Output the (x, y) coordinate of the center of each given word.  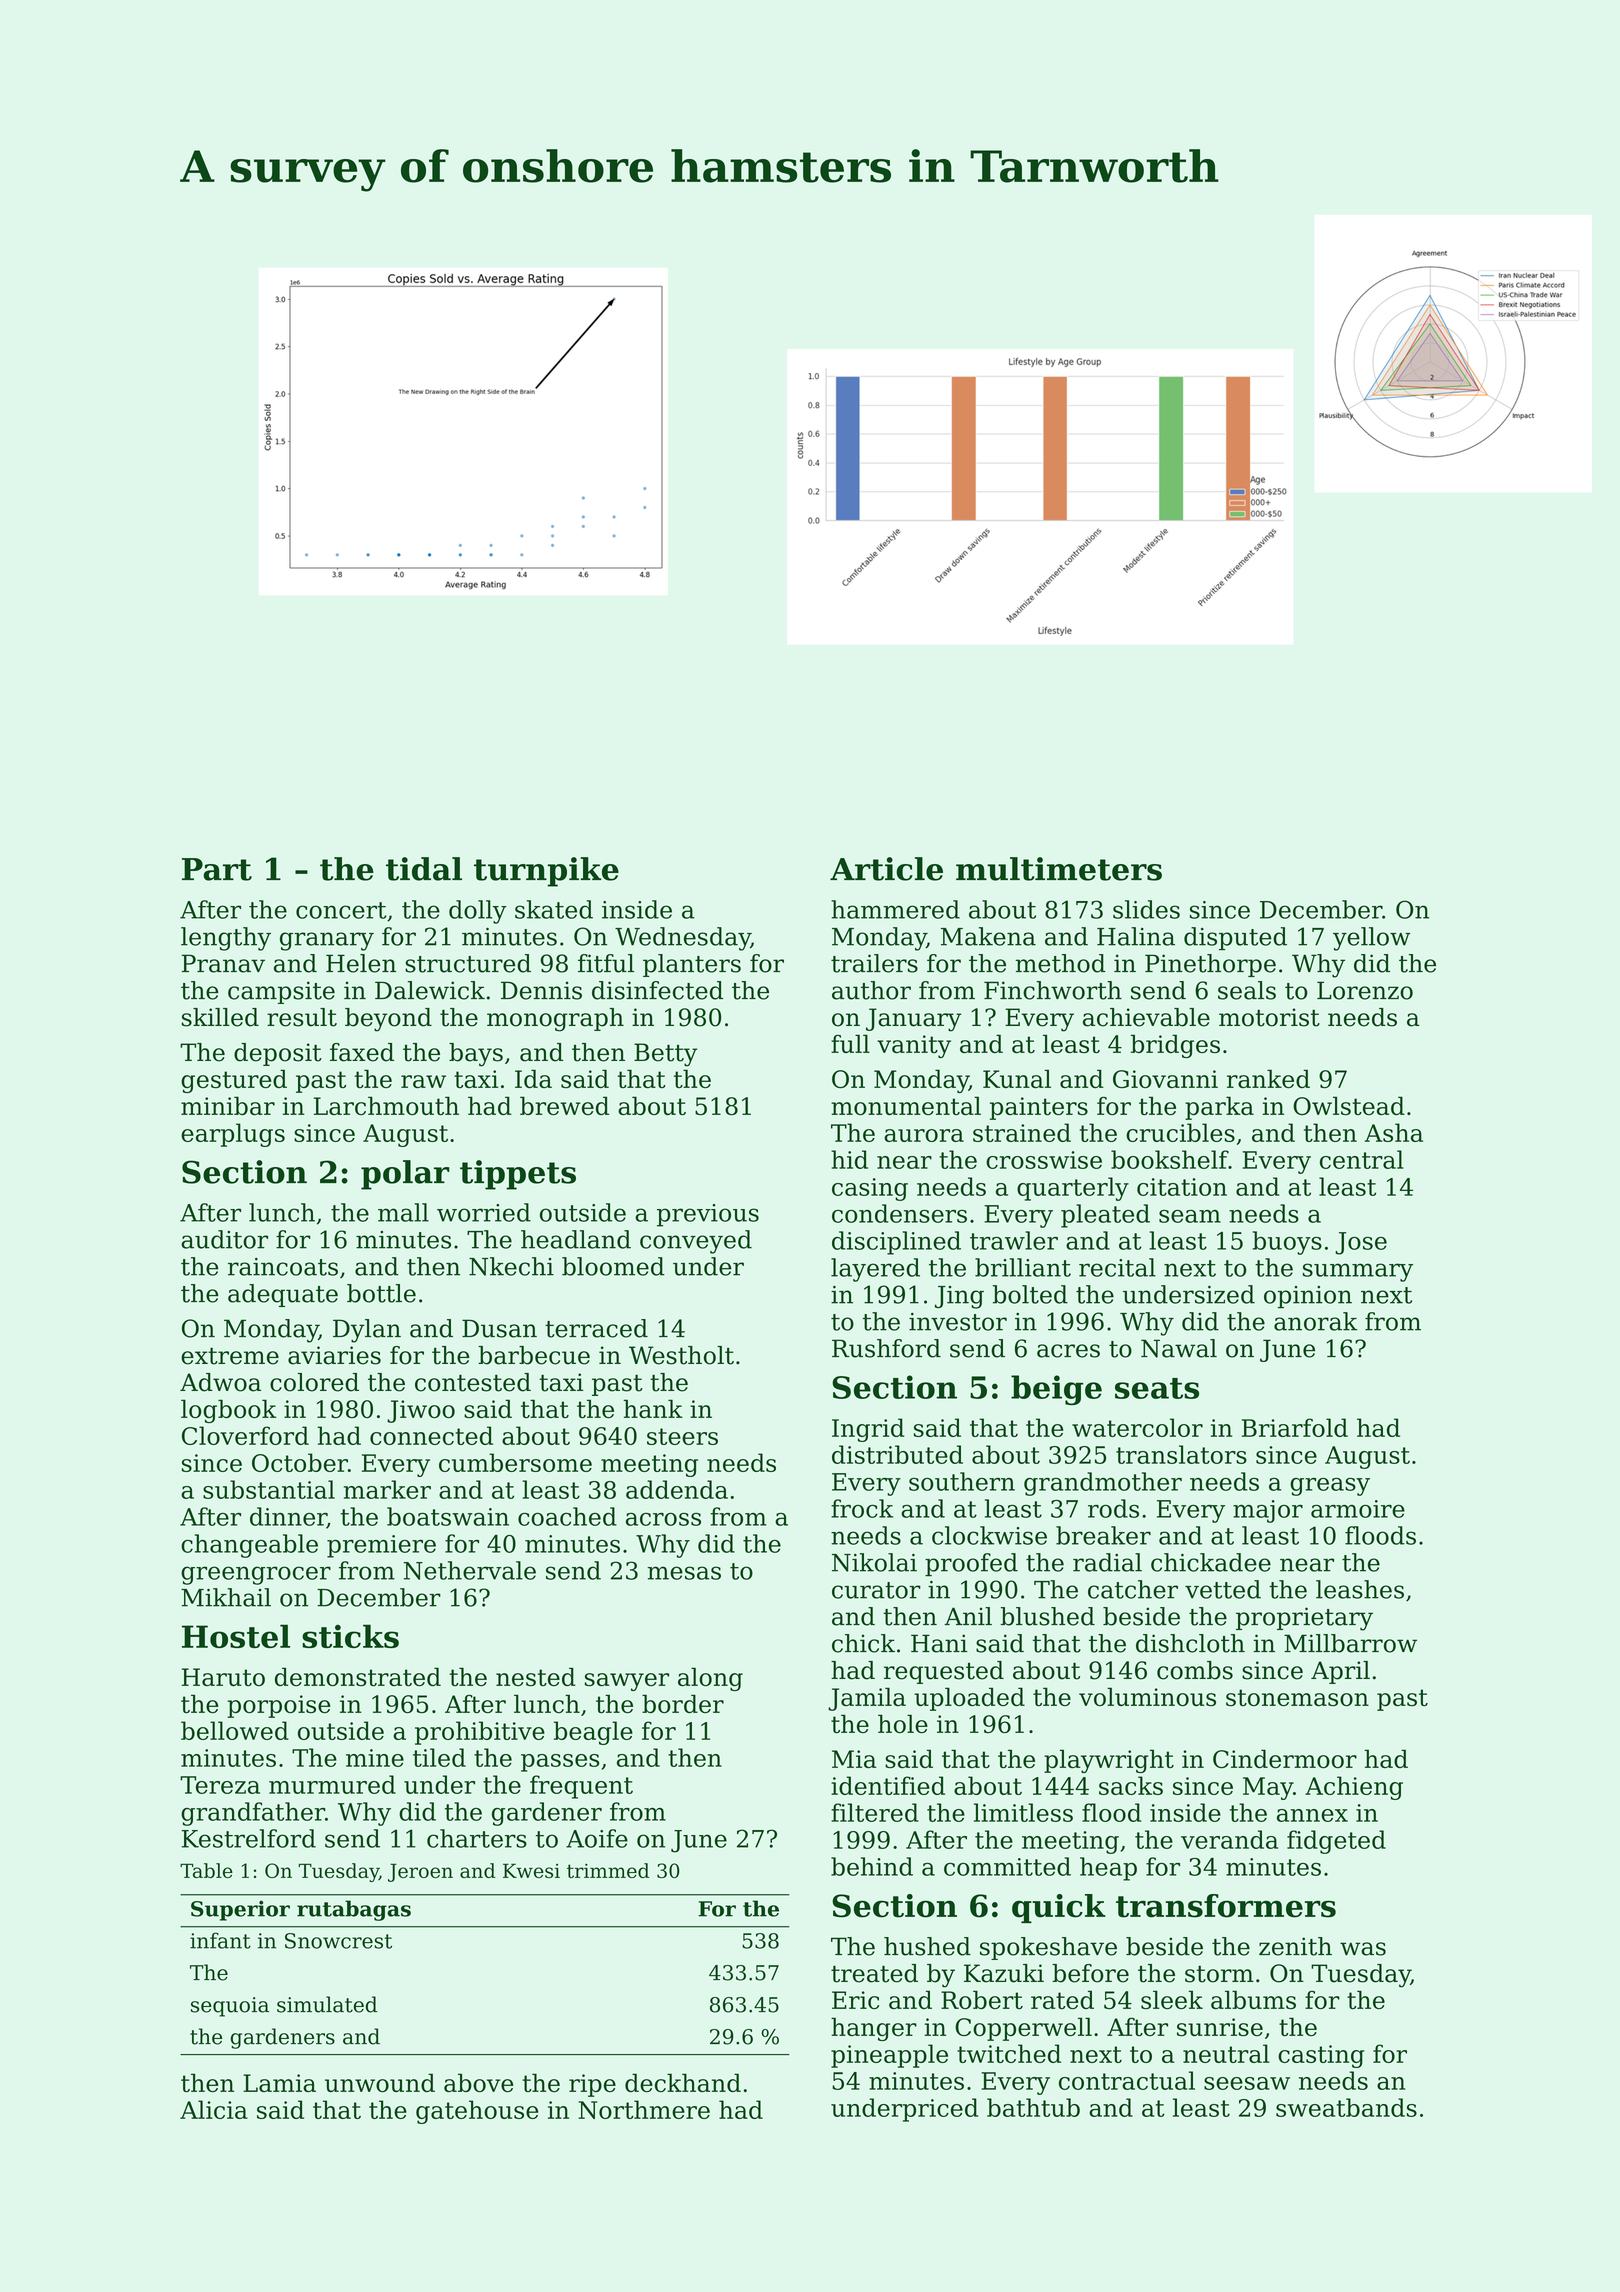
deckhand (683, 2082)
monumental (906, 1106)
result (302, 1017)
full (850, 1043)
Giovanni (1165, 1079)
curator (876, 1590)
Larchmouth (386, 1106)
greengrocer (256, 1575)
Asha (1394, 1132)
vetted (1223, 1589)
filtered (875, 1812)
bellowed (235, 1730)
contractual (1127, 2080)
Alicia (214, 2109)
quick (1059, 1908)
